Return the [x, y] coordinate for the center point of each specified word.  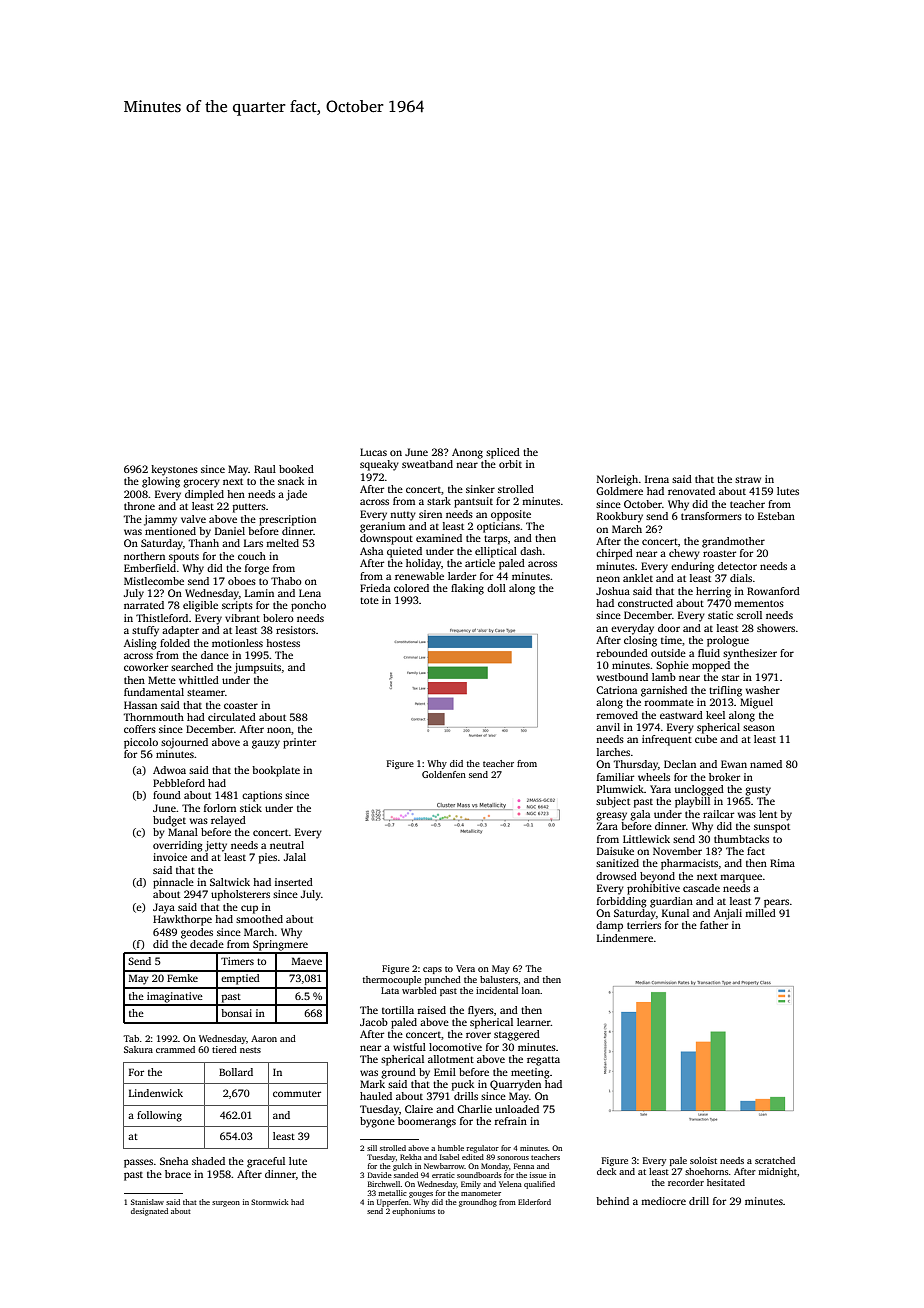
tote [369, 600]
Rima [782, 863]
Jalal [295, 857]
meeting [530, 1073]
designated [149, 1212]
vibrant [242, 618]
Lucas [373, 452]
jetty [216, 846]
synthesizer [750, 654]
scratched [775, 1160]
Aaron [264, 1038]
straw [748, 479]
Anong [467, 453]
